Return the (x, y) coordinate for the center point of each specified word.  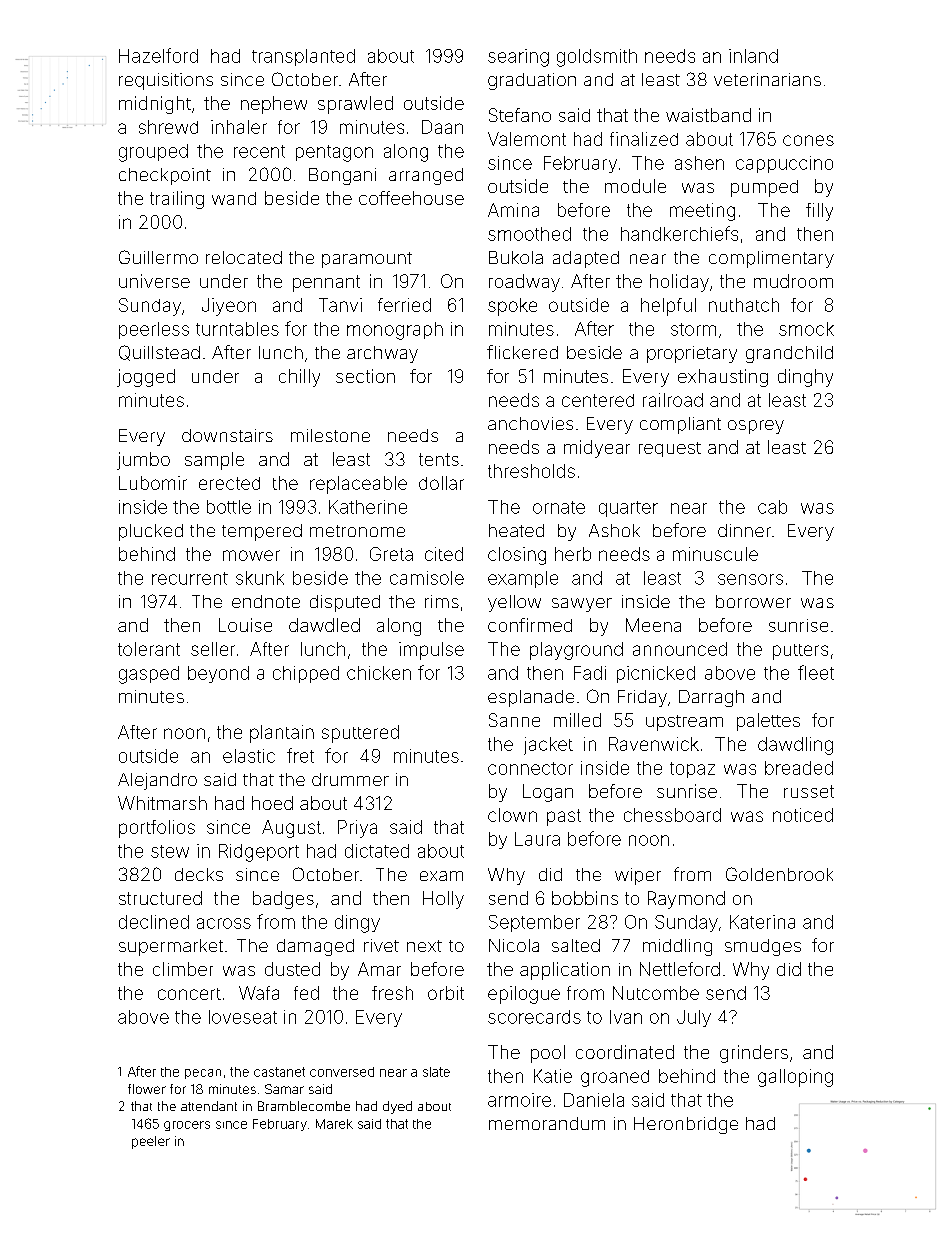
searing (518, 58)
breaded (799, 768)
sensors (750, 579)
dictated (377, 851)
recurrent (190, 578)
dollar (441, 483)
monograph (395, 331)
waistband (708, 115)
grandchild (789, 354)
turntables (237, 329)
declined (154, 922)
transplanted (303, 57)
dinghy (805, 378)
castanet (279, 1072)
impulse (431, 651)
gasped (149, 675)
